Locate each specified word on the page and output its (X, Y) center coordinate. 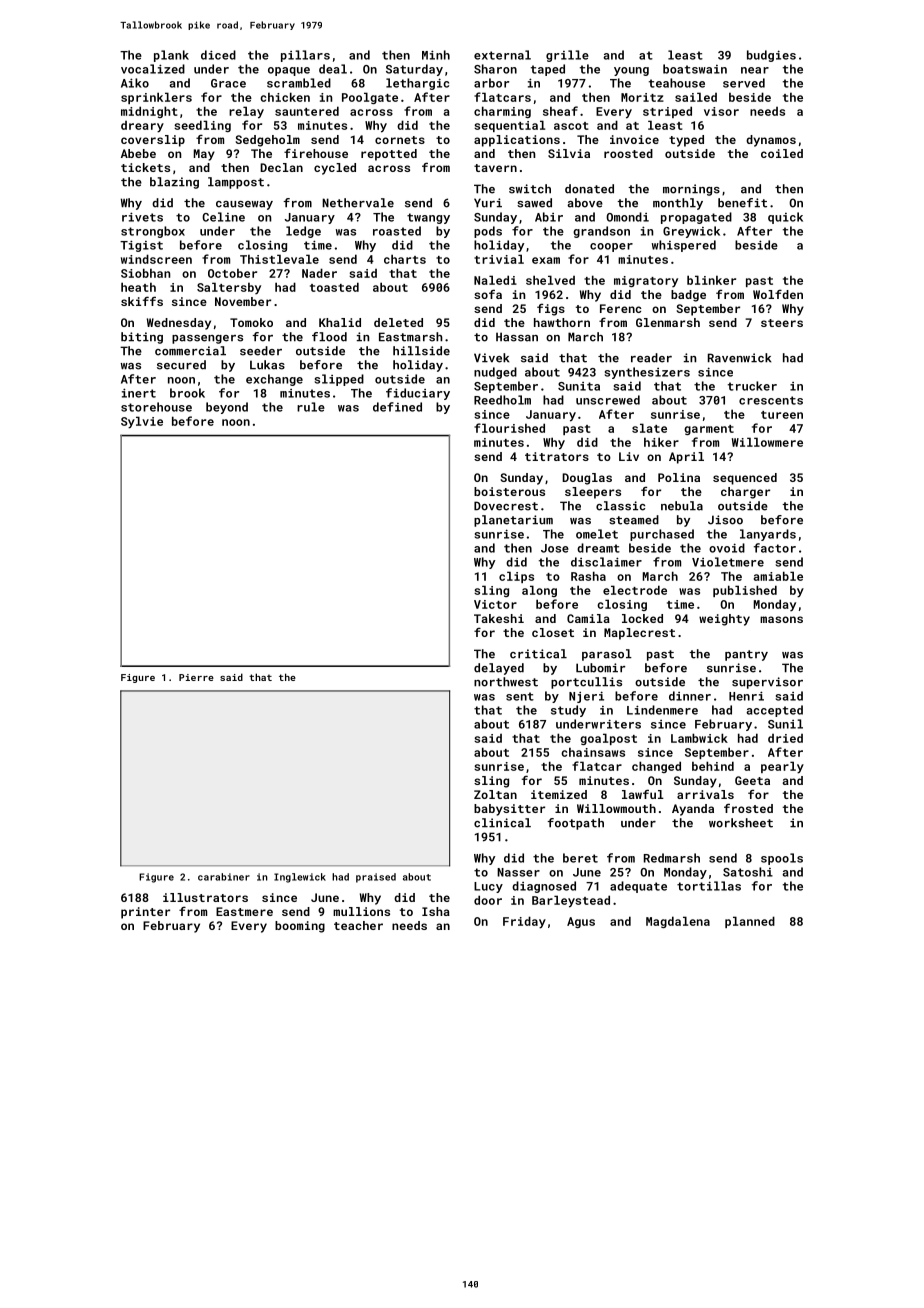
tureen (782, 415)
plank (171, 56)
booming (300, 927)
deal (333, 69)
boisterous (509, 491)
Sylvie (142, 422)
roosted (628, 153)
